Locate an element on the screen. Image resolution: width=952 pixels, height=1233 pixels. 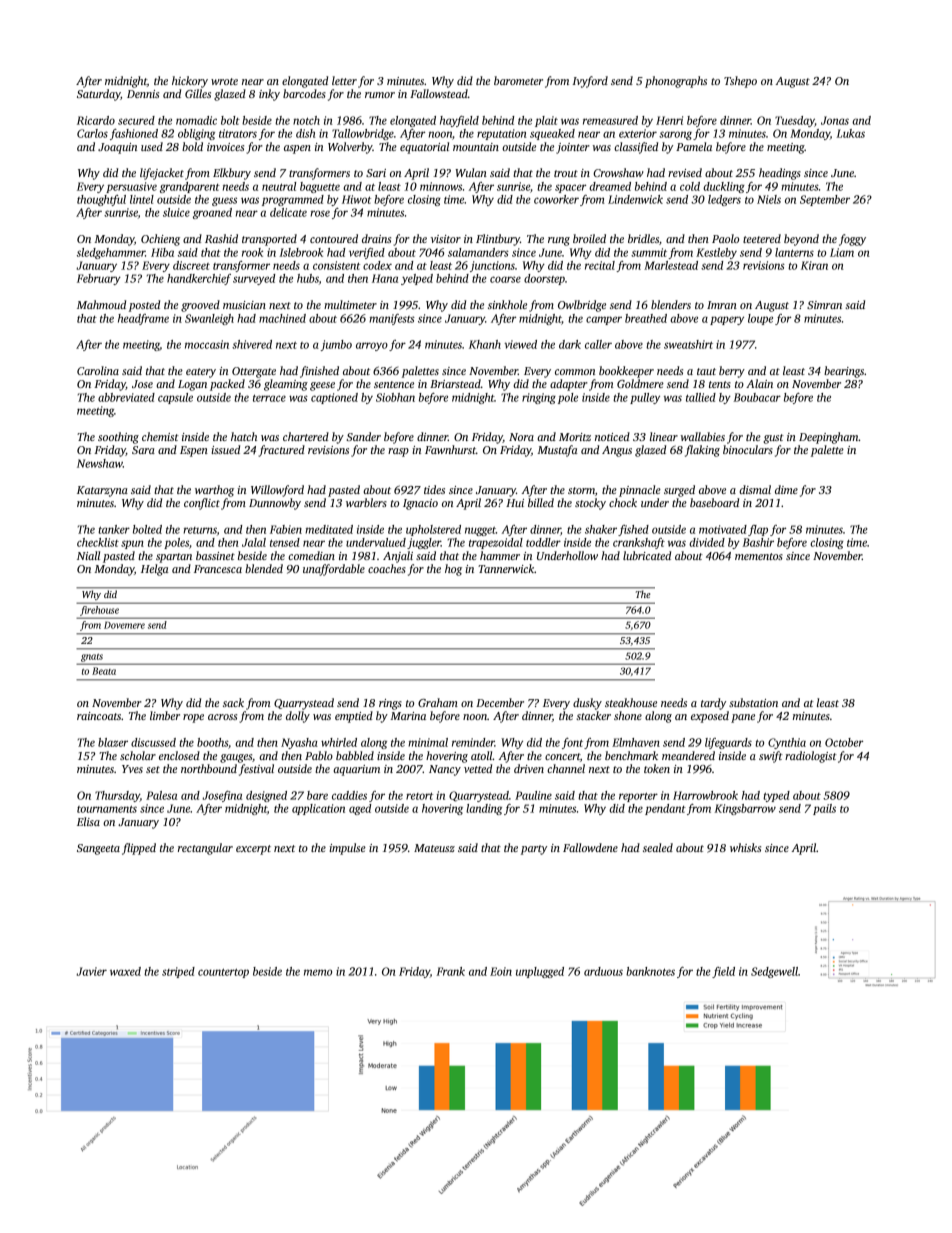
foggy is located at coordinates (852, 240).
